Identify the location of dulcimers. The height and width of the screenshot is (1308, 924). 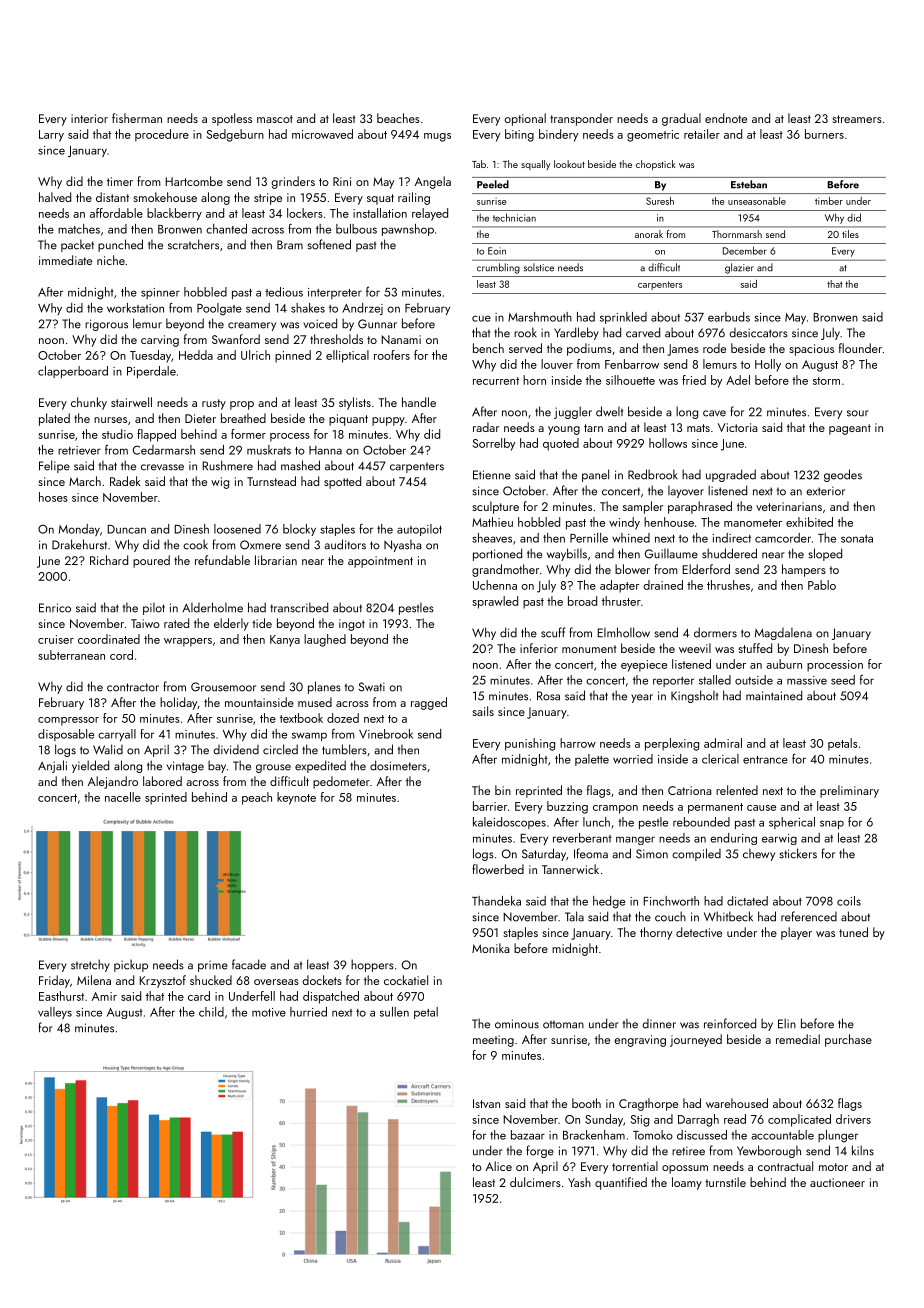
(535, 1182).
